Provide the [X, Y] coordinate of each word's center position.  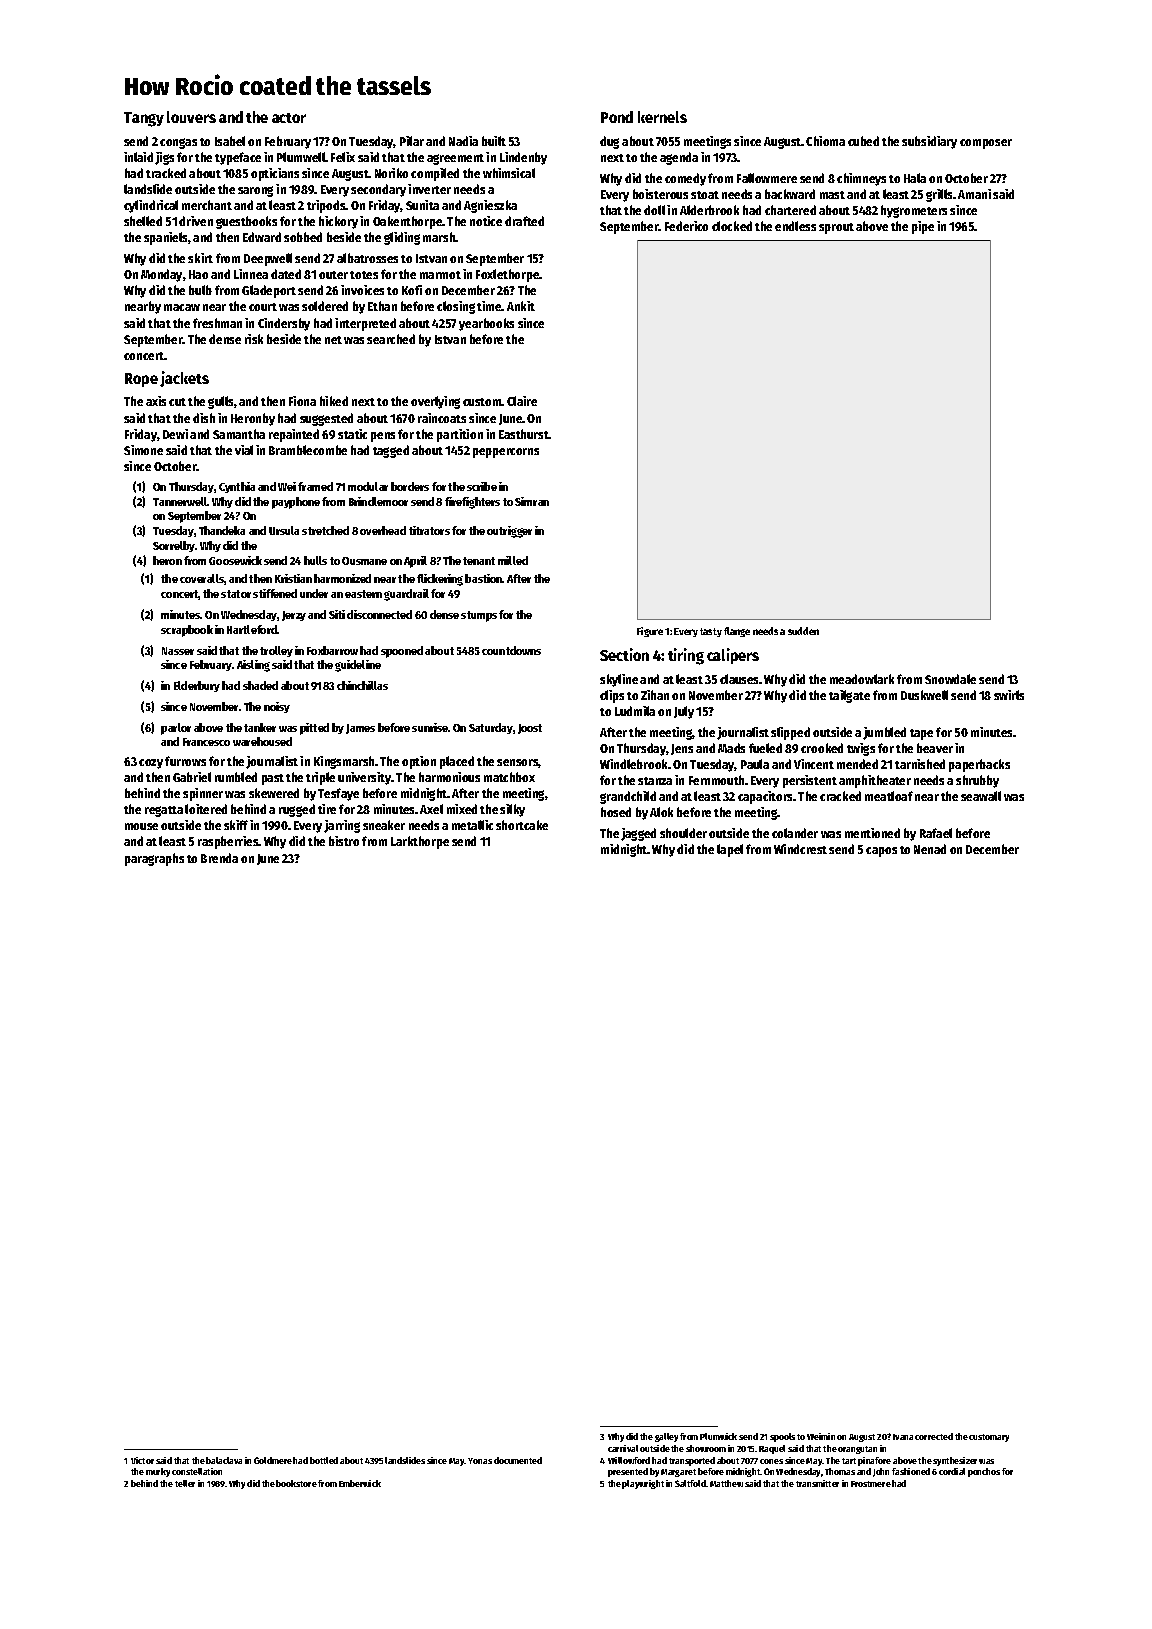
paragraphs [154, 859]
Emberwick [360, 1483]
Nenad [930, 849]
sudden [803, 631]
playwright [643, 1484]
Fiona [302, 401]
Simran [532, 501]
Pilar [412, 141]
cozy [151, 764]
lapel [730, 850]
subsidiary [929, 142]
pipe [923, 227]
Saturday [491, 728]
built [494, 141]
